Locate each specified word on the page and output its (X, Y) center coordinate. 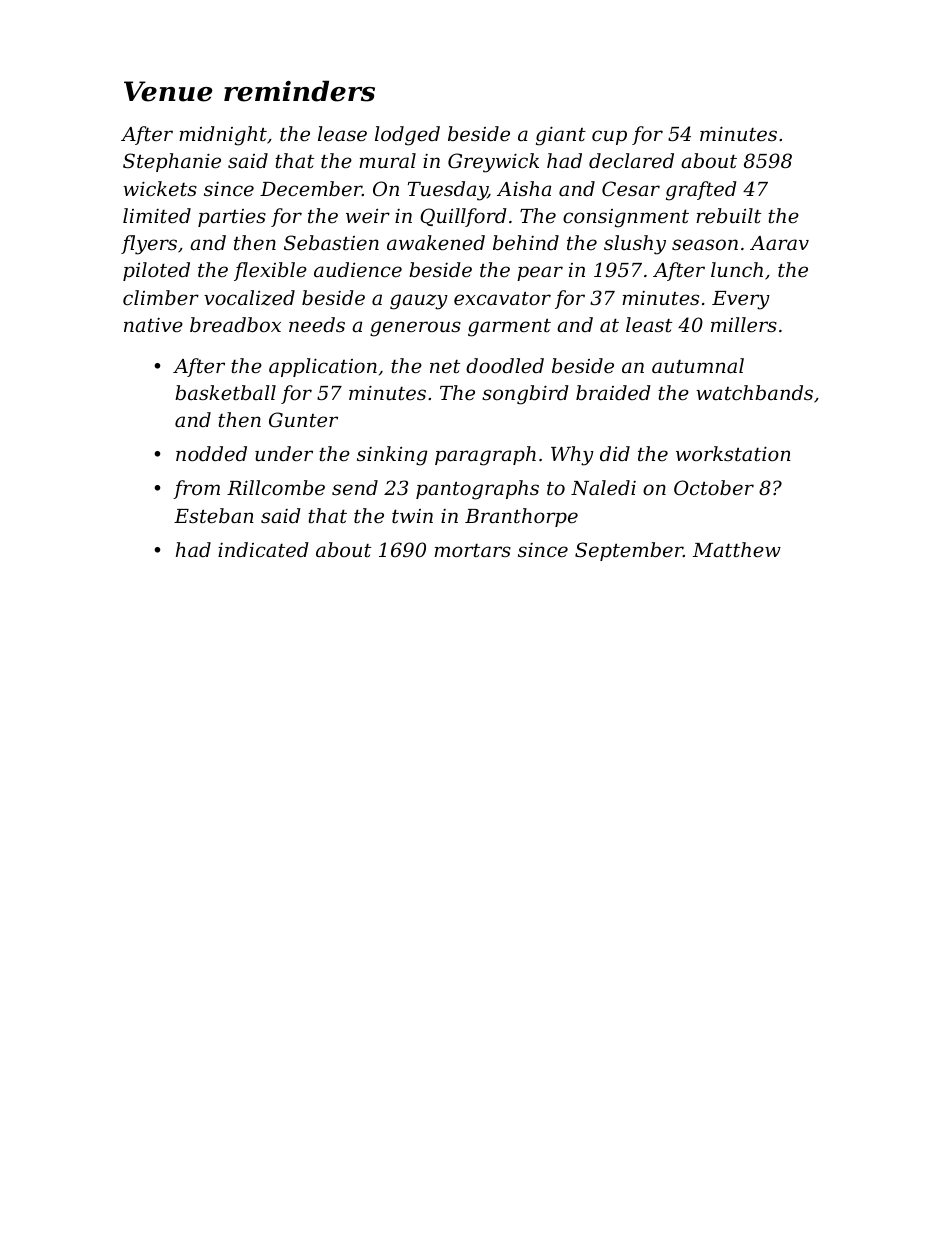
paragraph (485, 456)
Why (572, 456)
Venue (168, 91)
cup (609, 137)
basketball (225, 392)
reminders (299, 91)
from (196, 489)
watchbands (754, 392)
